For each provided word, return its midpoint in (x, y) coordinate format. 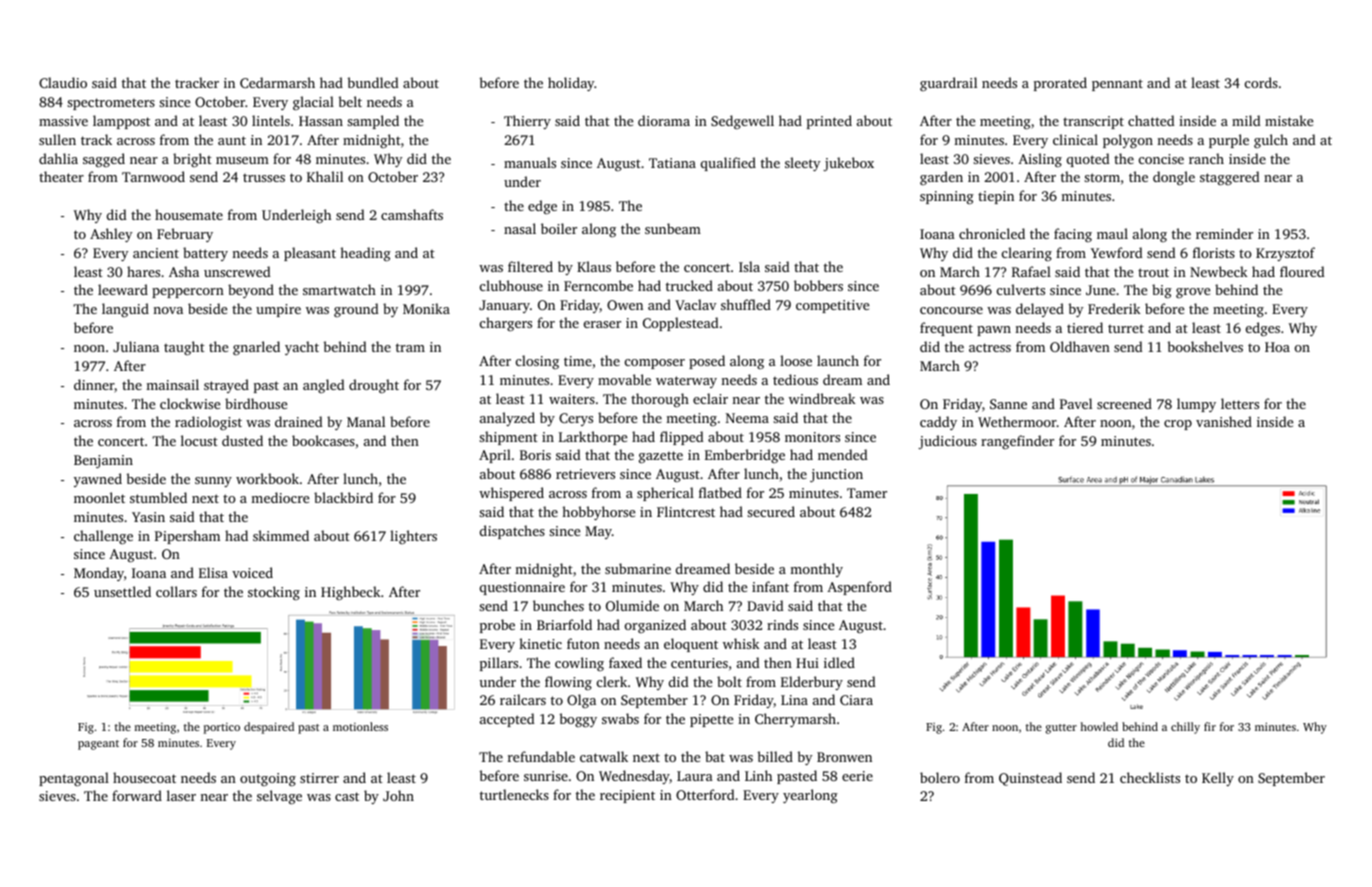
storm (1102, 177)
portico (222, 728)
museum (242, 160)
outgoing (268, 779)
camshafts (412, 214)
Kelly (1218, 779)
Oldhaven (1080, 346)
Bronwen (844, 757)
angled (324, 386)
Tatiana (672, 163)
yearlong (810, 796)
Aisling (1040, 160)
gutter (1061, 729)
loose (796, 360)
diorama (664, 120)
